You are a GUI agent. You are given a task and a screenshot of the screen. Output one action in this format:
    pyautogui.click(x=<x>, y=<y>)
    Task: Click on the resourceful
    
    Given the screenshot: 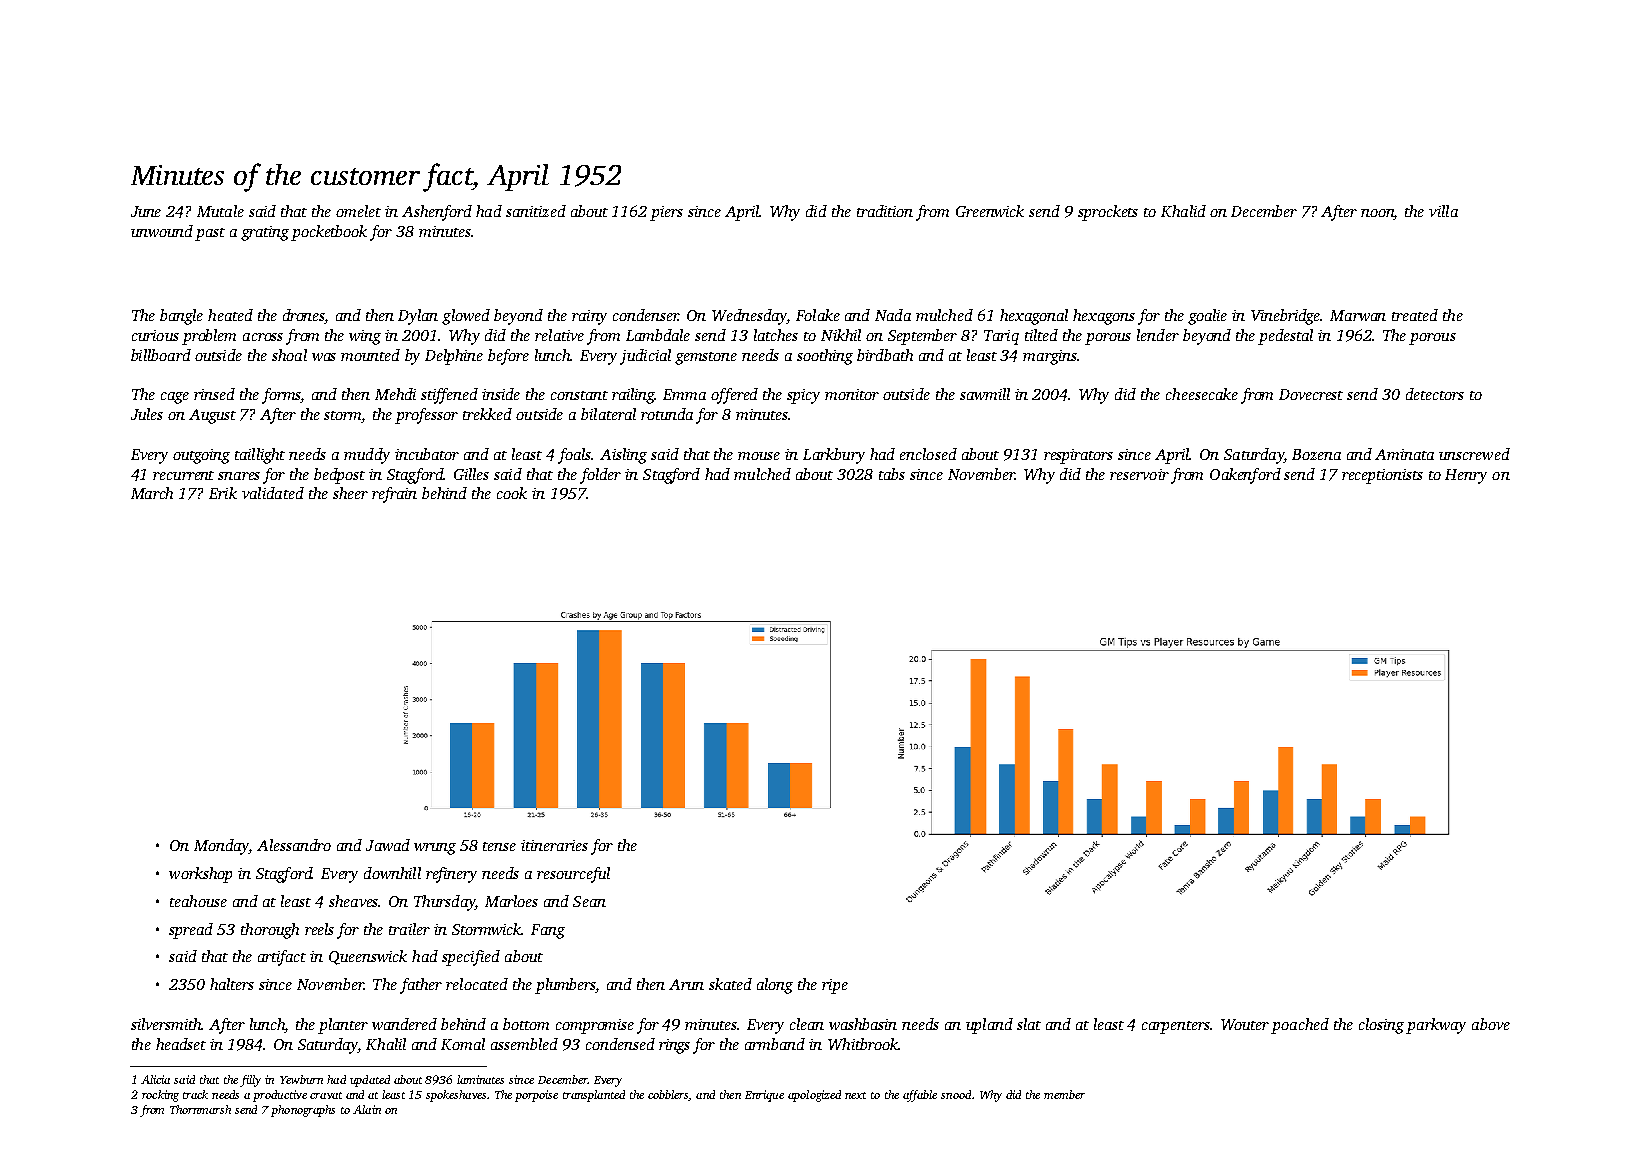 What is the action you would take?
    pyautogui.click(x=573, y=875)
